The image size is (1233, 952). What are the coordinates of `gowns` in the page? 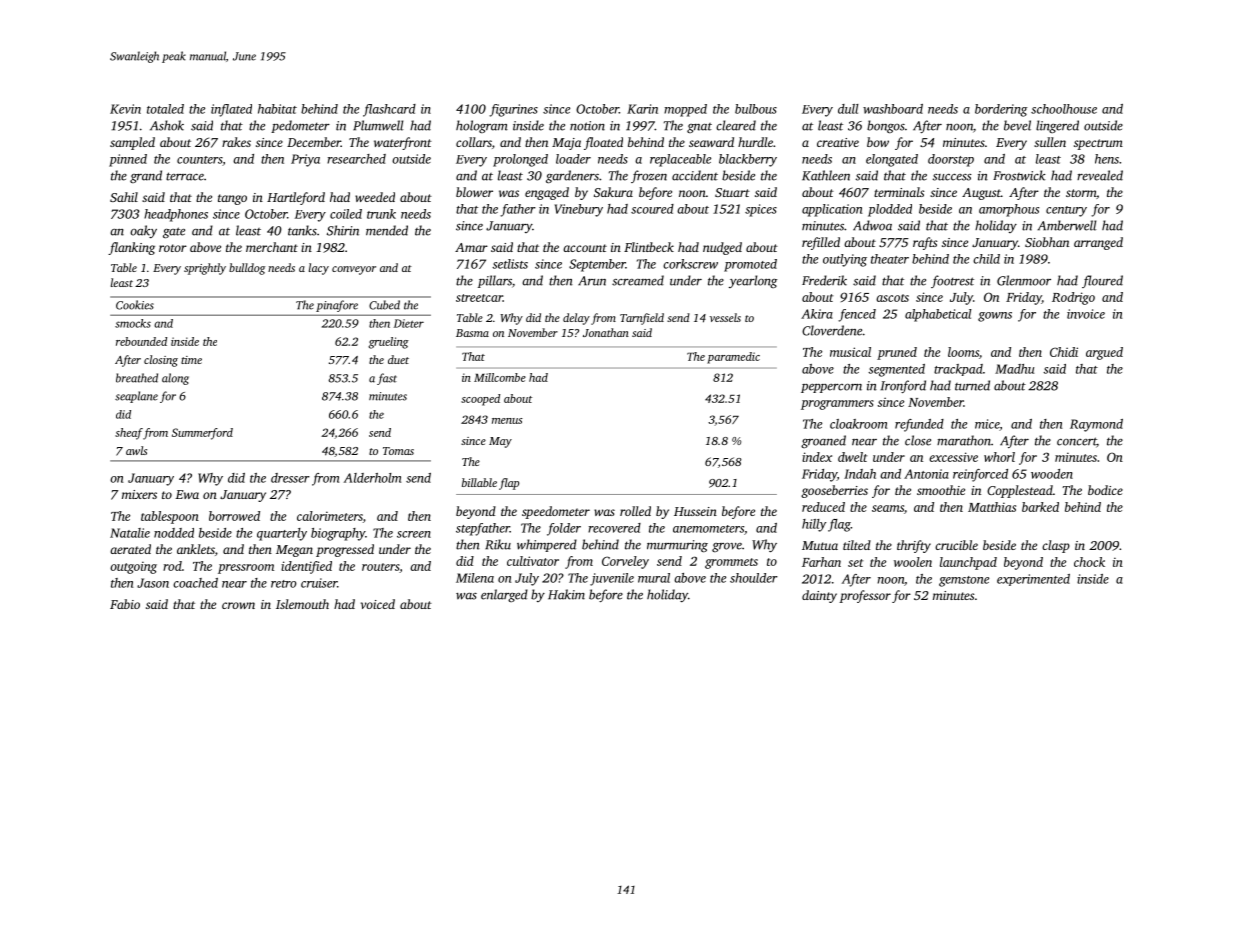 It's located at (995, 317).
